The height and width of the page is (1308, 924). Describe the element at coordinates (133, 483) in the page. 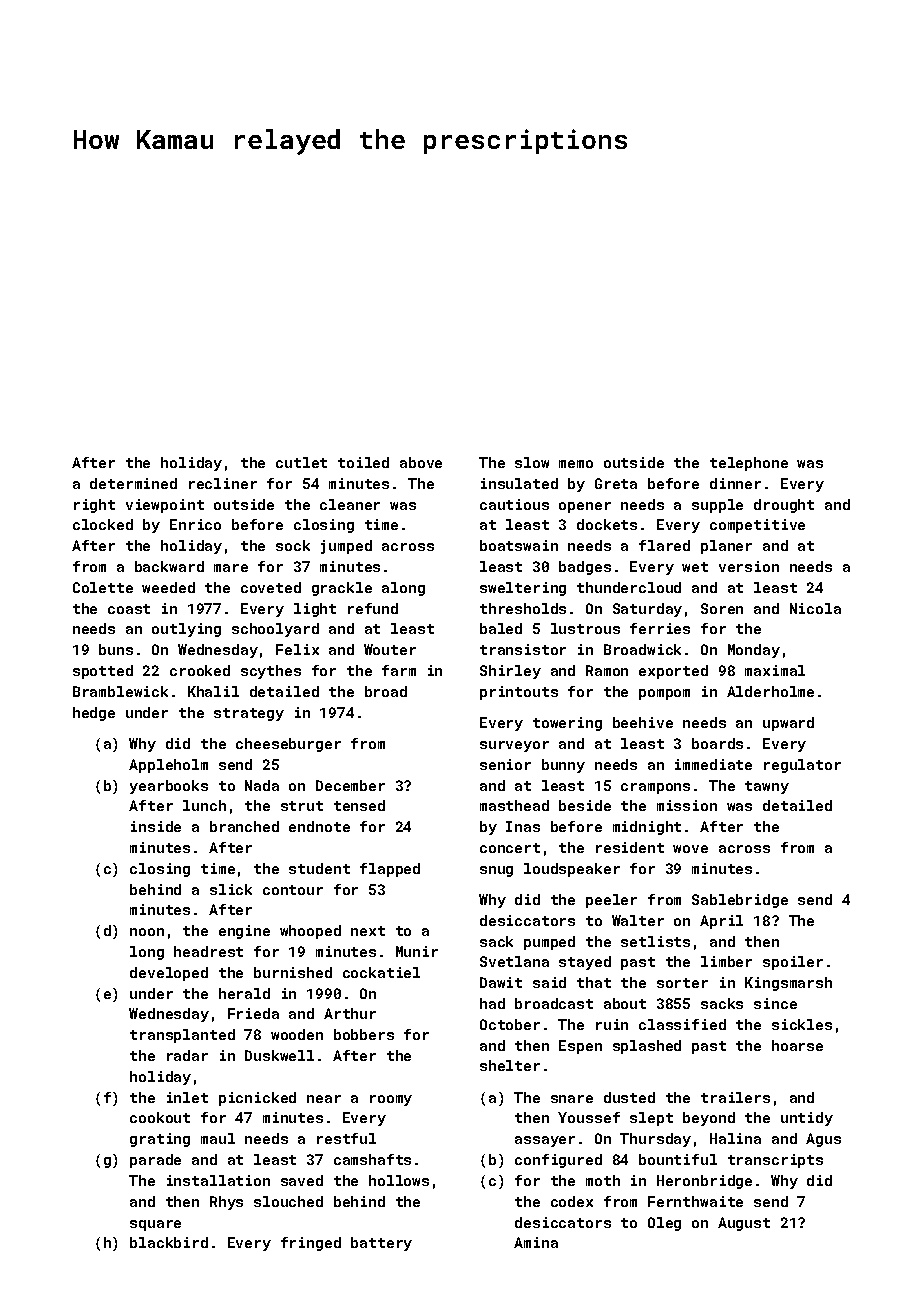

I see `determined` at that location.
